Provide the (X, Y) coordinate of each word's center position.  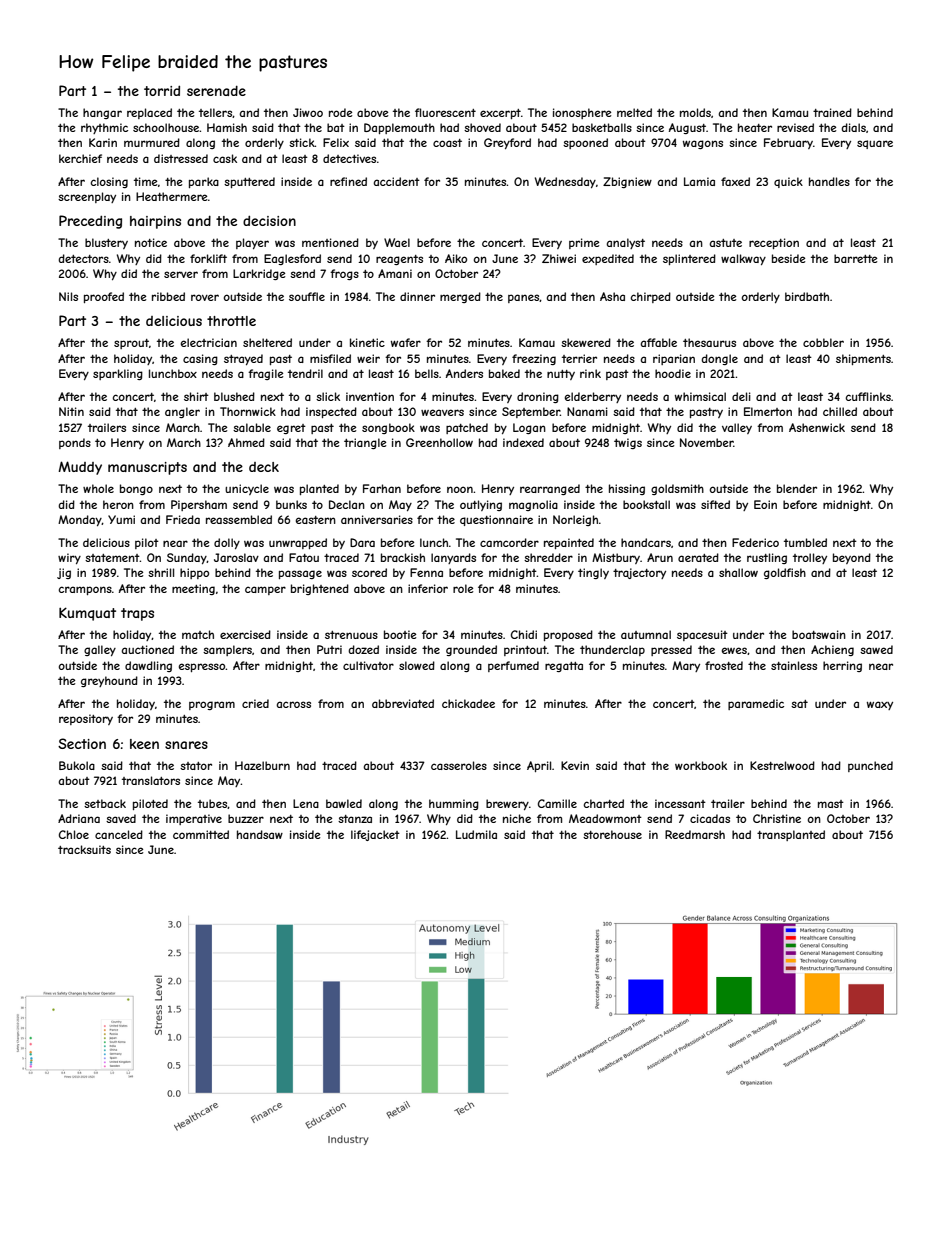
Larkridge (259, 274)
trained (832, 112)
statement (112, 558)
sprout (131, 344)
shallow (738, 572)
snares (186, 745)
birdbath (807, 296)
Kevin (575, 765)
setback (105, 803)
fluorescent (445, 112)
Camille (557, 803)
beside (788, 258)
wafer (406, 342)
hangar (102, 113)
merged (460, 297)
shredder (548, 557)
